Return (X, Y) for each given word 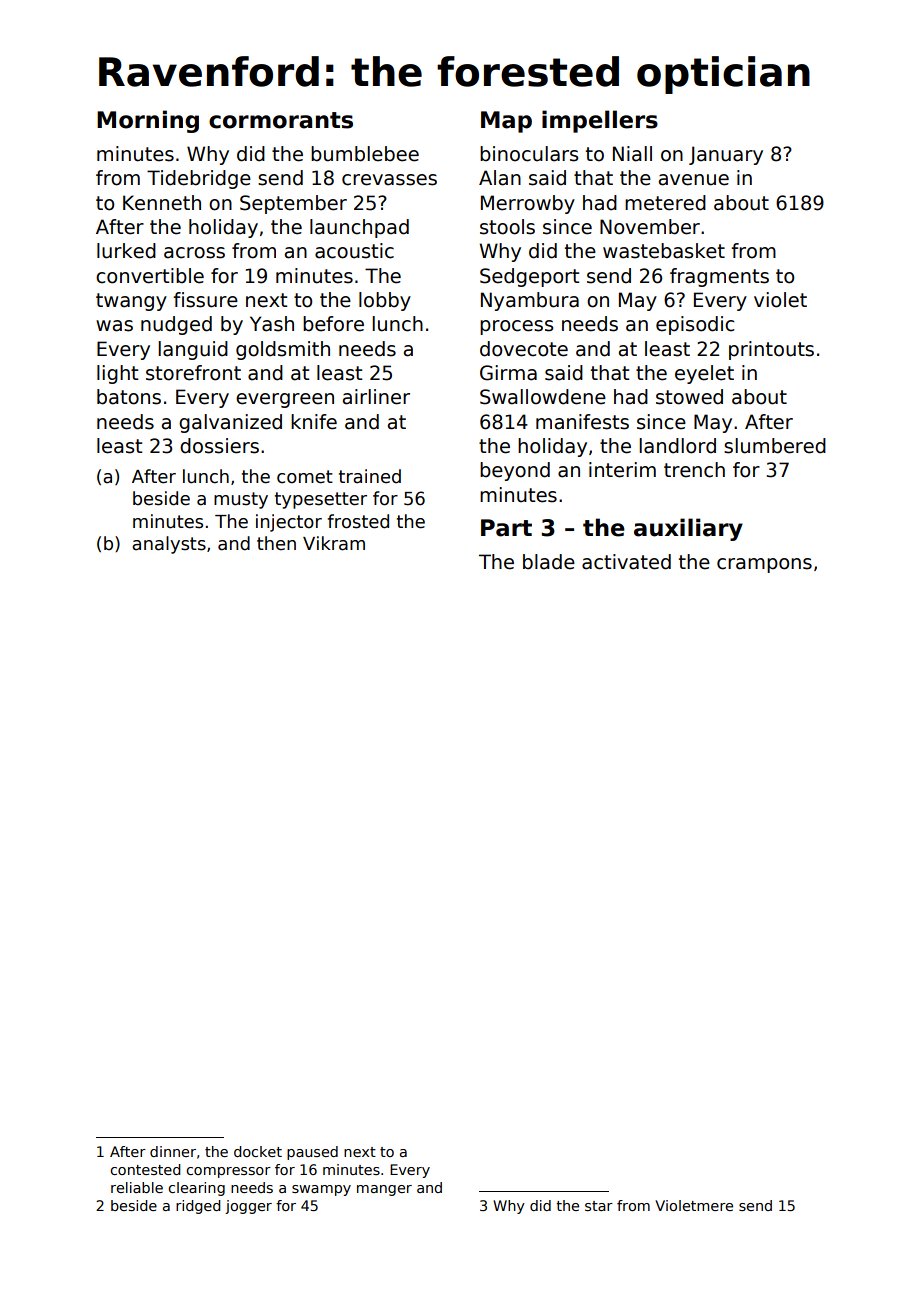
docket (258, 1151)
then (276, 543)
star (599, 1206)
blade (549, 562)
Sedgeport (529, 277)
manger (384, 1190)
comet (305, 477)
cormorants (281, 120)
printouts (771, 350)
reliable (137, 1187)
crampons (764, 565)
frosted (358, 521)
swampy (321, 1190)
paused (312, 1153)
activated (626, 562)
